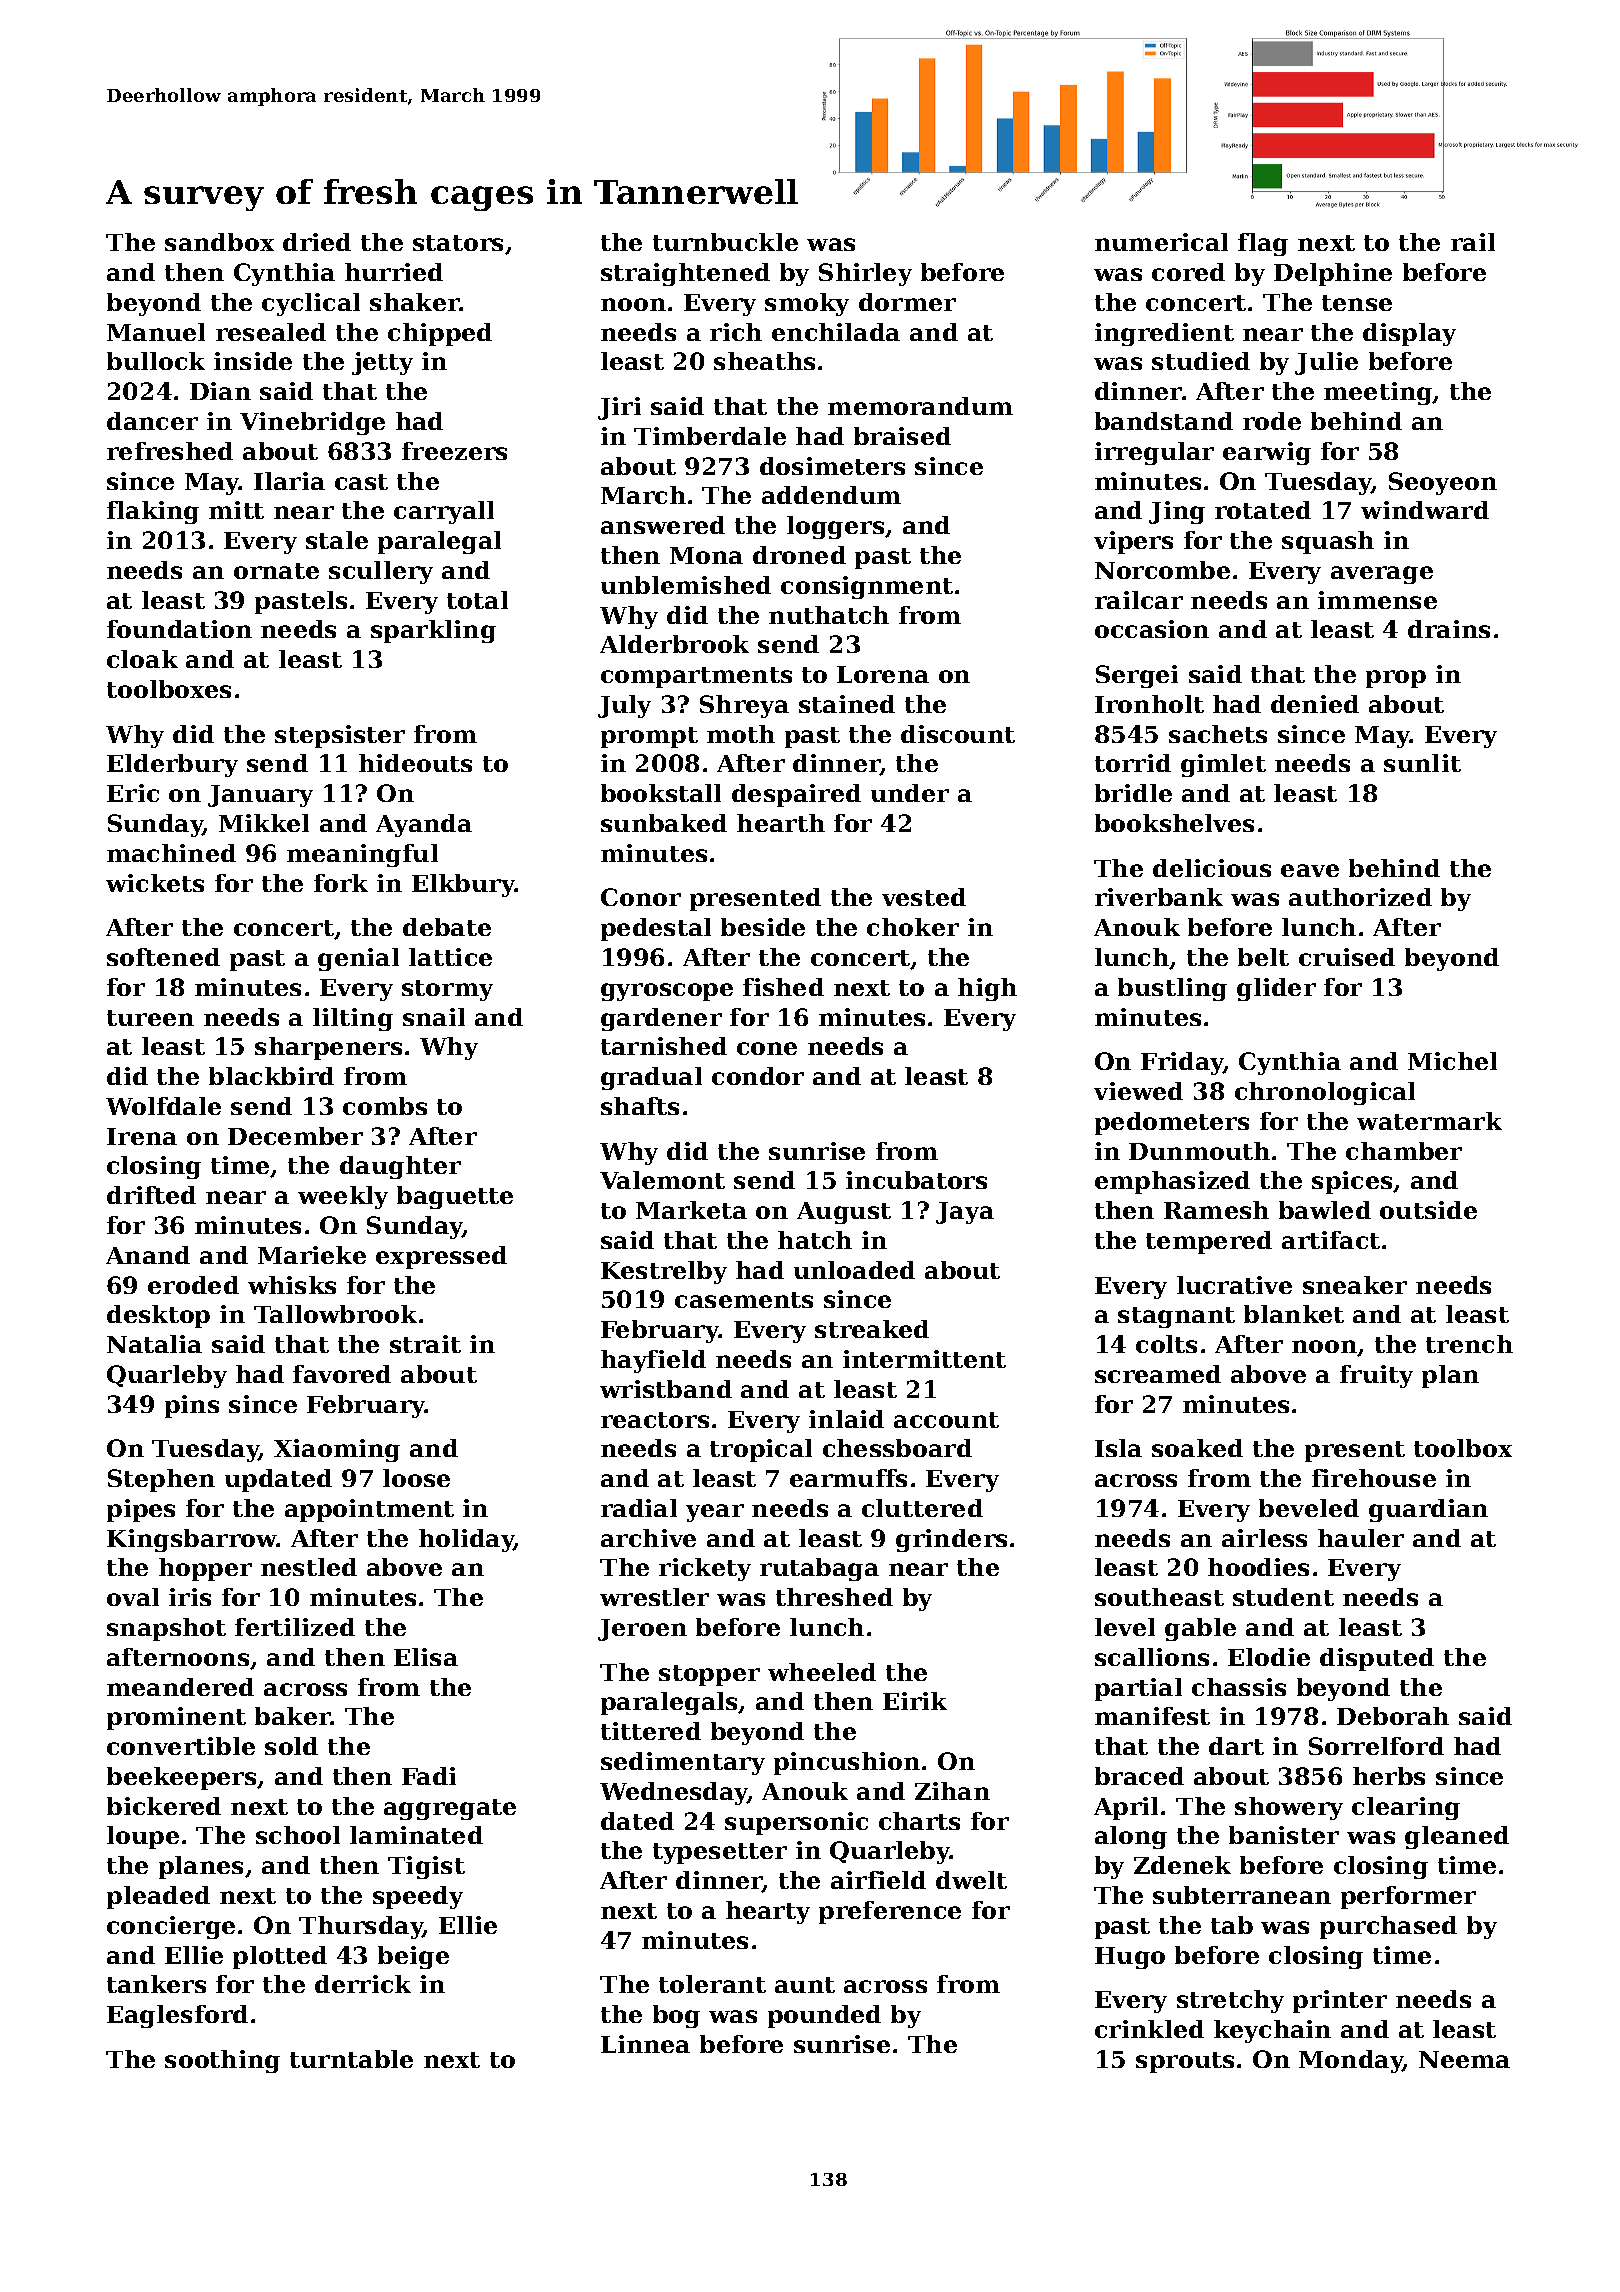  Describe the element at coordinates (1209, 1242) in the image. I see `tempered` at that location.
